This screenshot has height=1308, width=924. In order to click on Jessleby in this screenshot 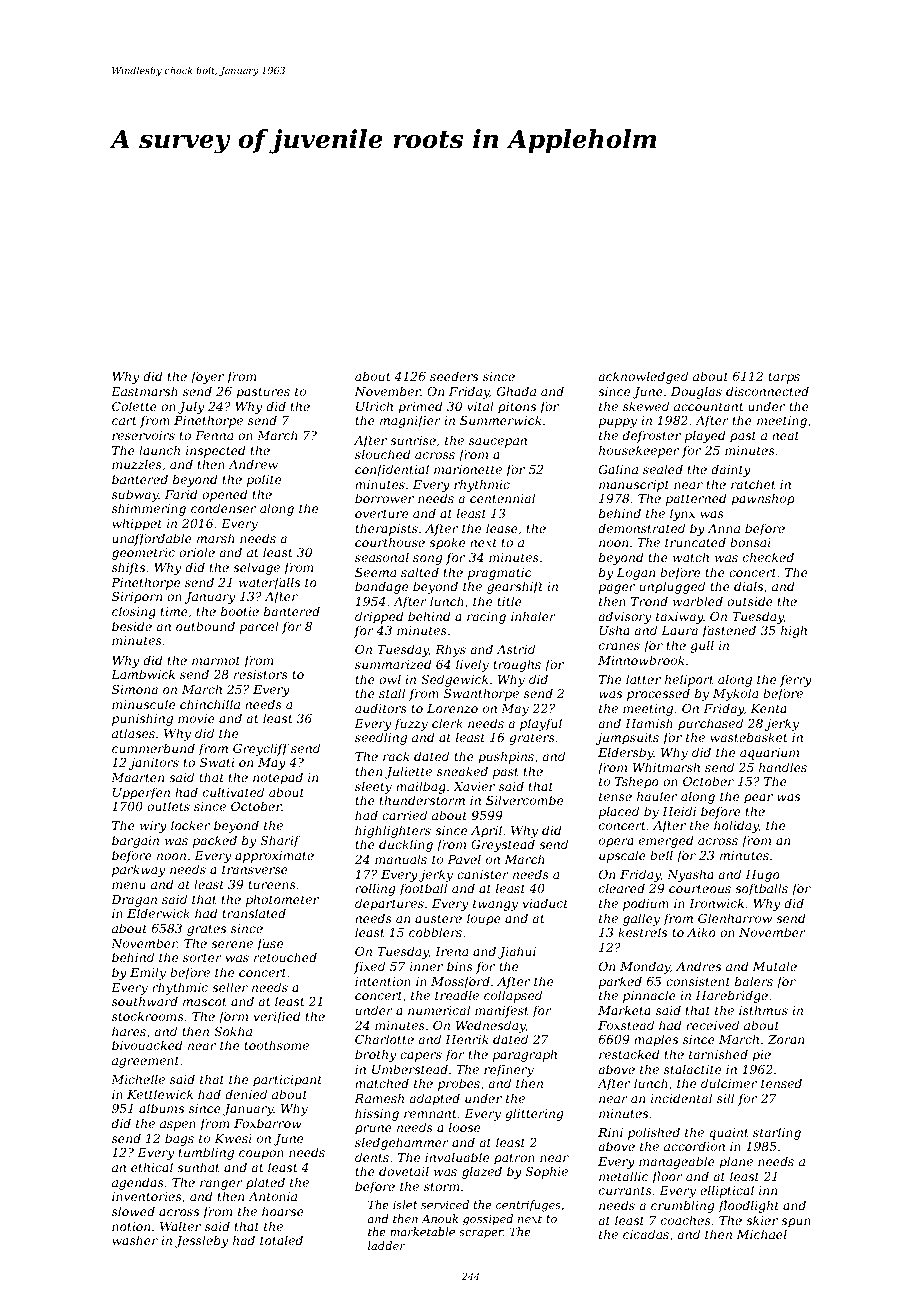, I will do `click(201, 1241)`.
